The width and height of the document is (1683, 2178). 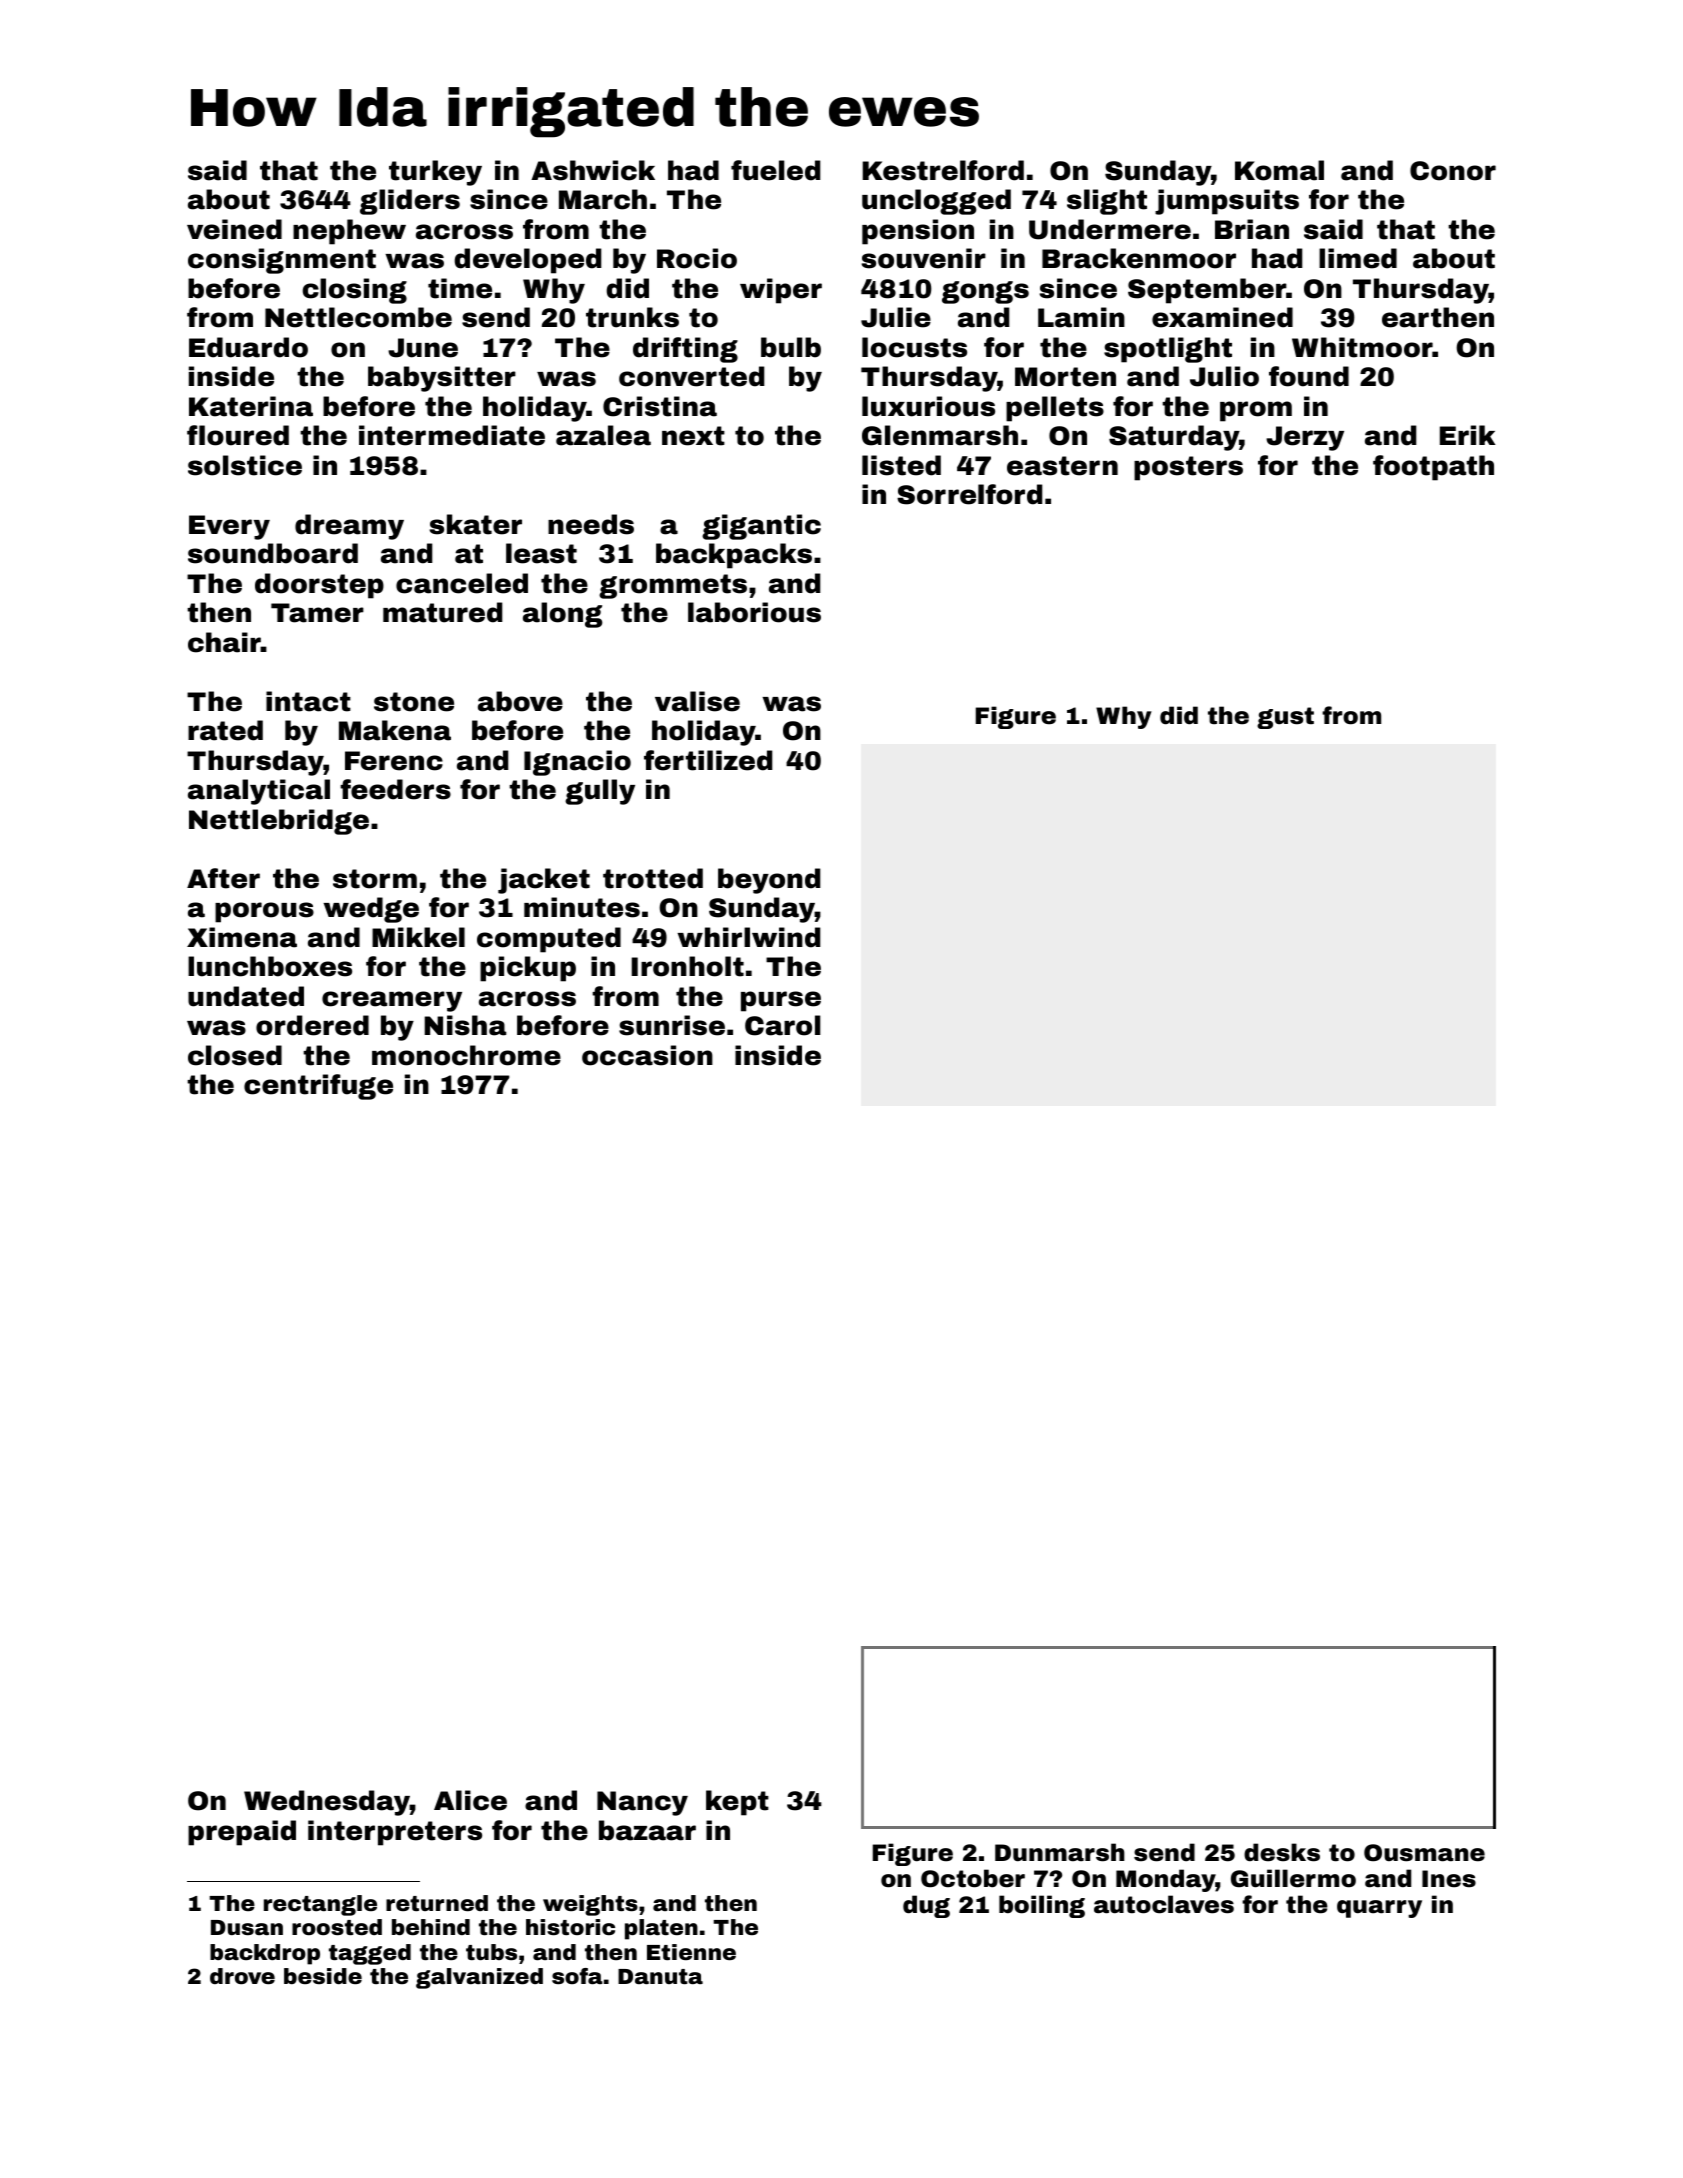 I want to click on jumpsuits, so click(x=1227, y=202).
